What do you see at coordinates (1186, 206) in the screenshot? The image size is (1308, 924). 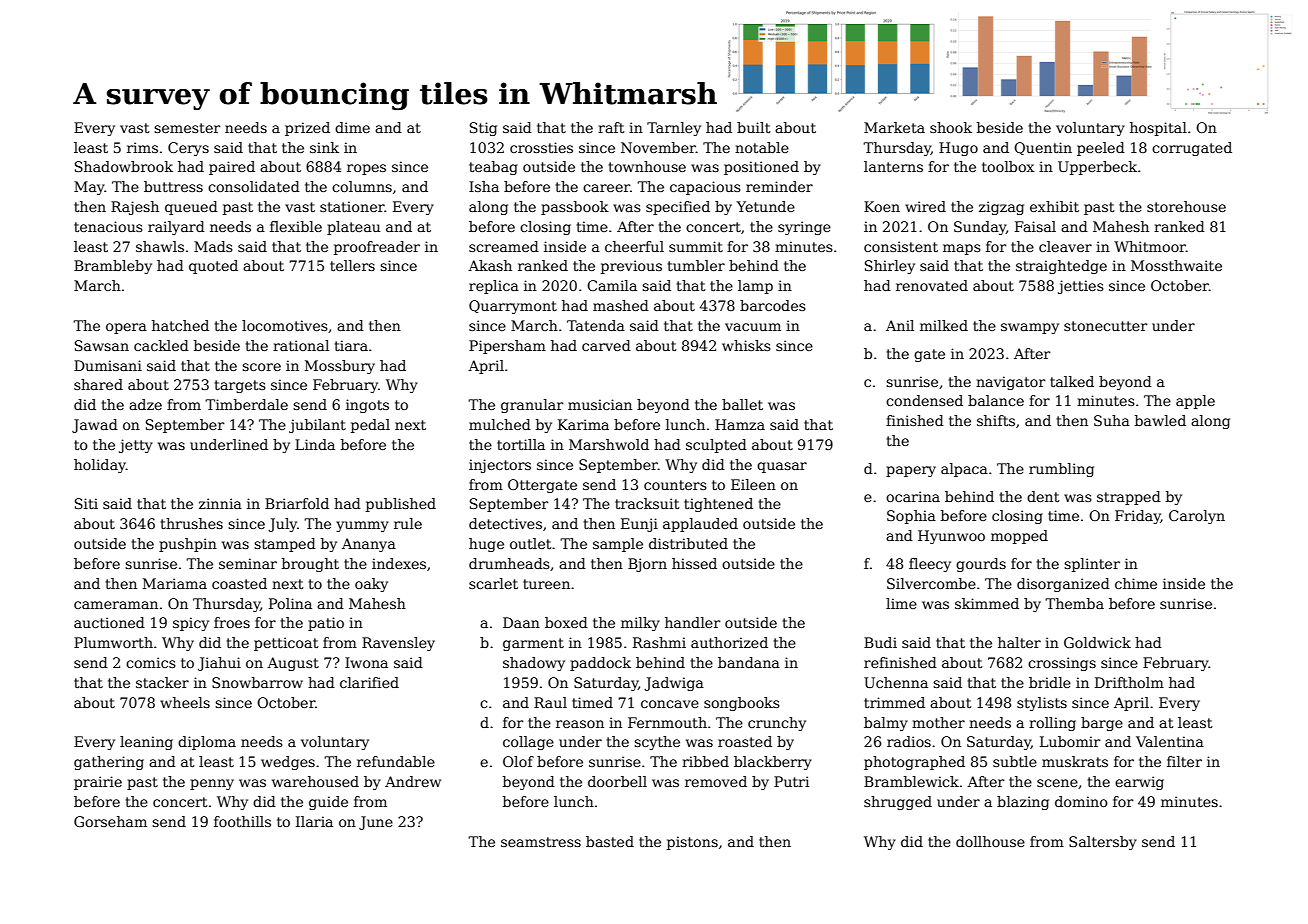 I see `storehouse` at bounding box center [1186, 206].
